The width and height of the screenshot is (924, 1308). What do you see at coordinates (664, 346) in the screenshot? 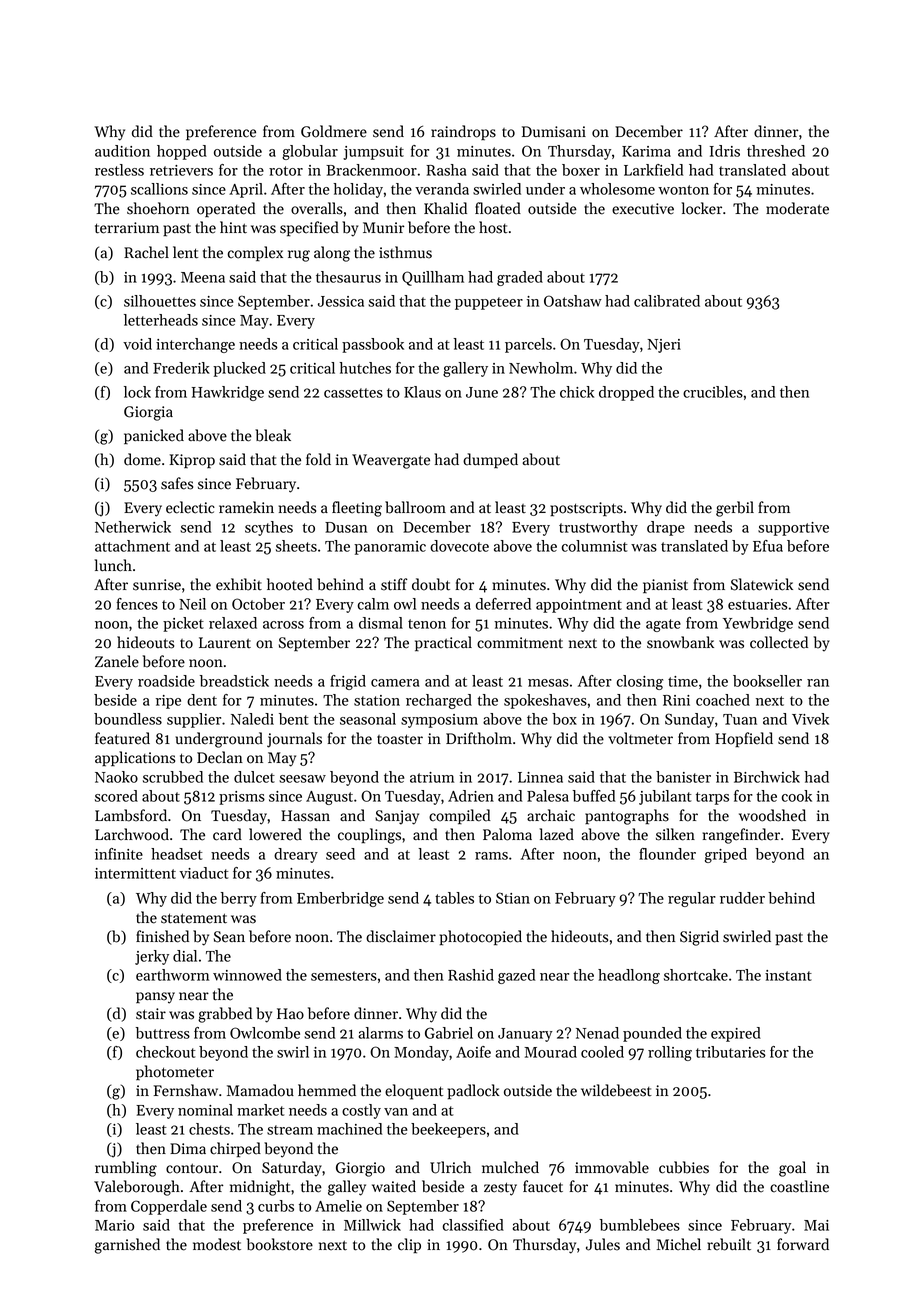
I see `Njeri` at bounding box center [664, 346].
